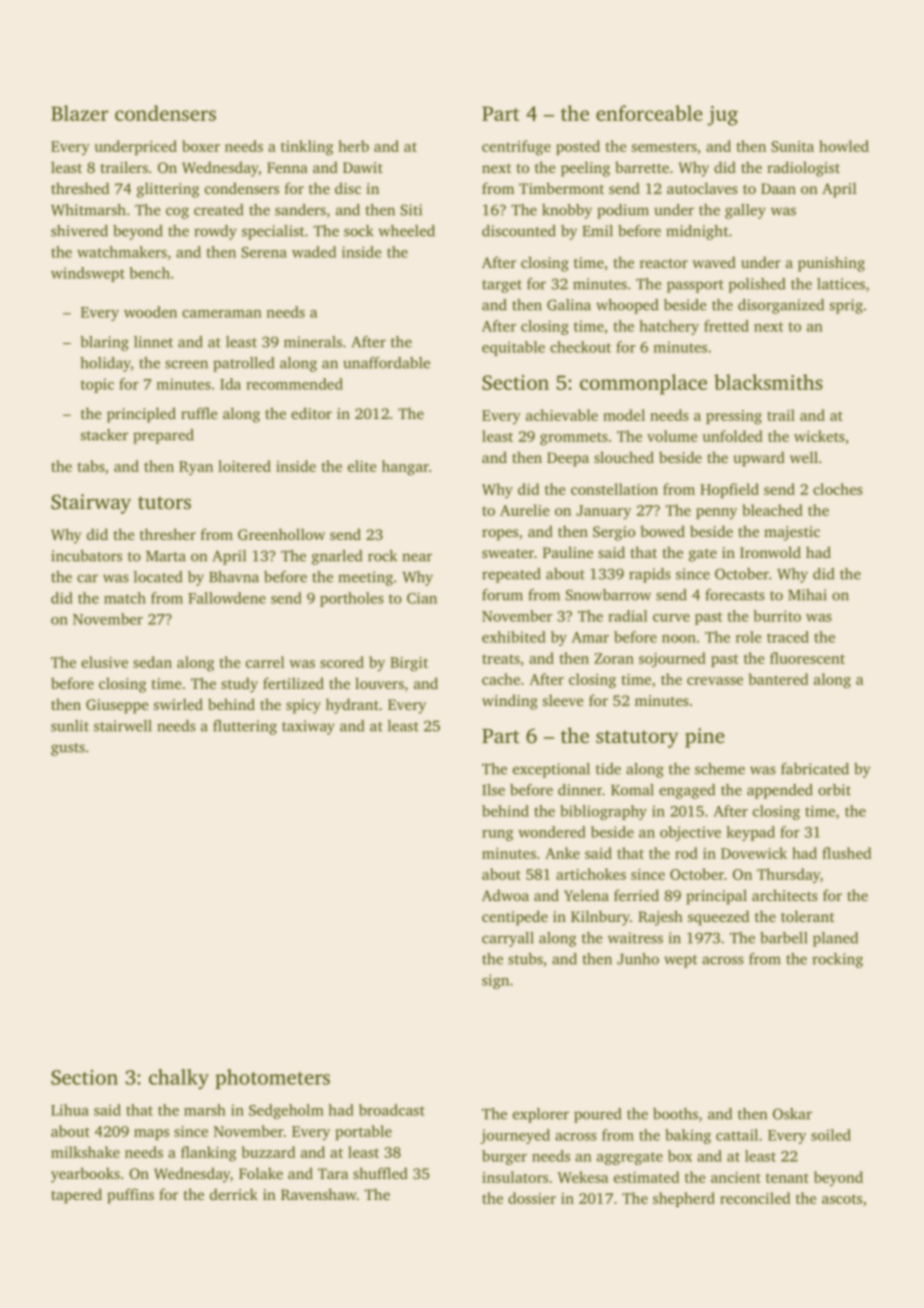 The image size is (924, 1308). Describe the element at coordinates (778, 188) in the screenshot. I see `Daan` at that location.
